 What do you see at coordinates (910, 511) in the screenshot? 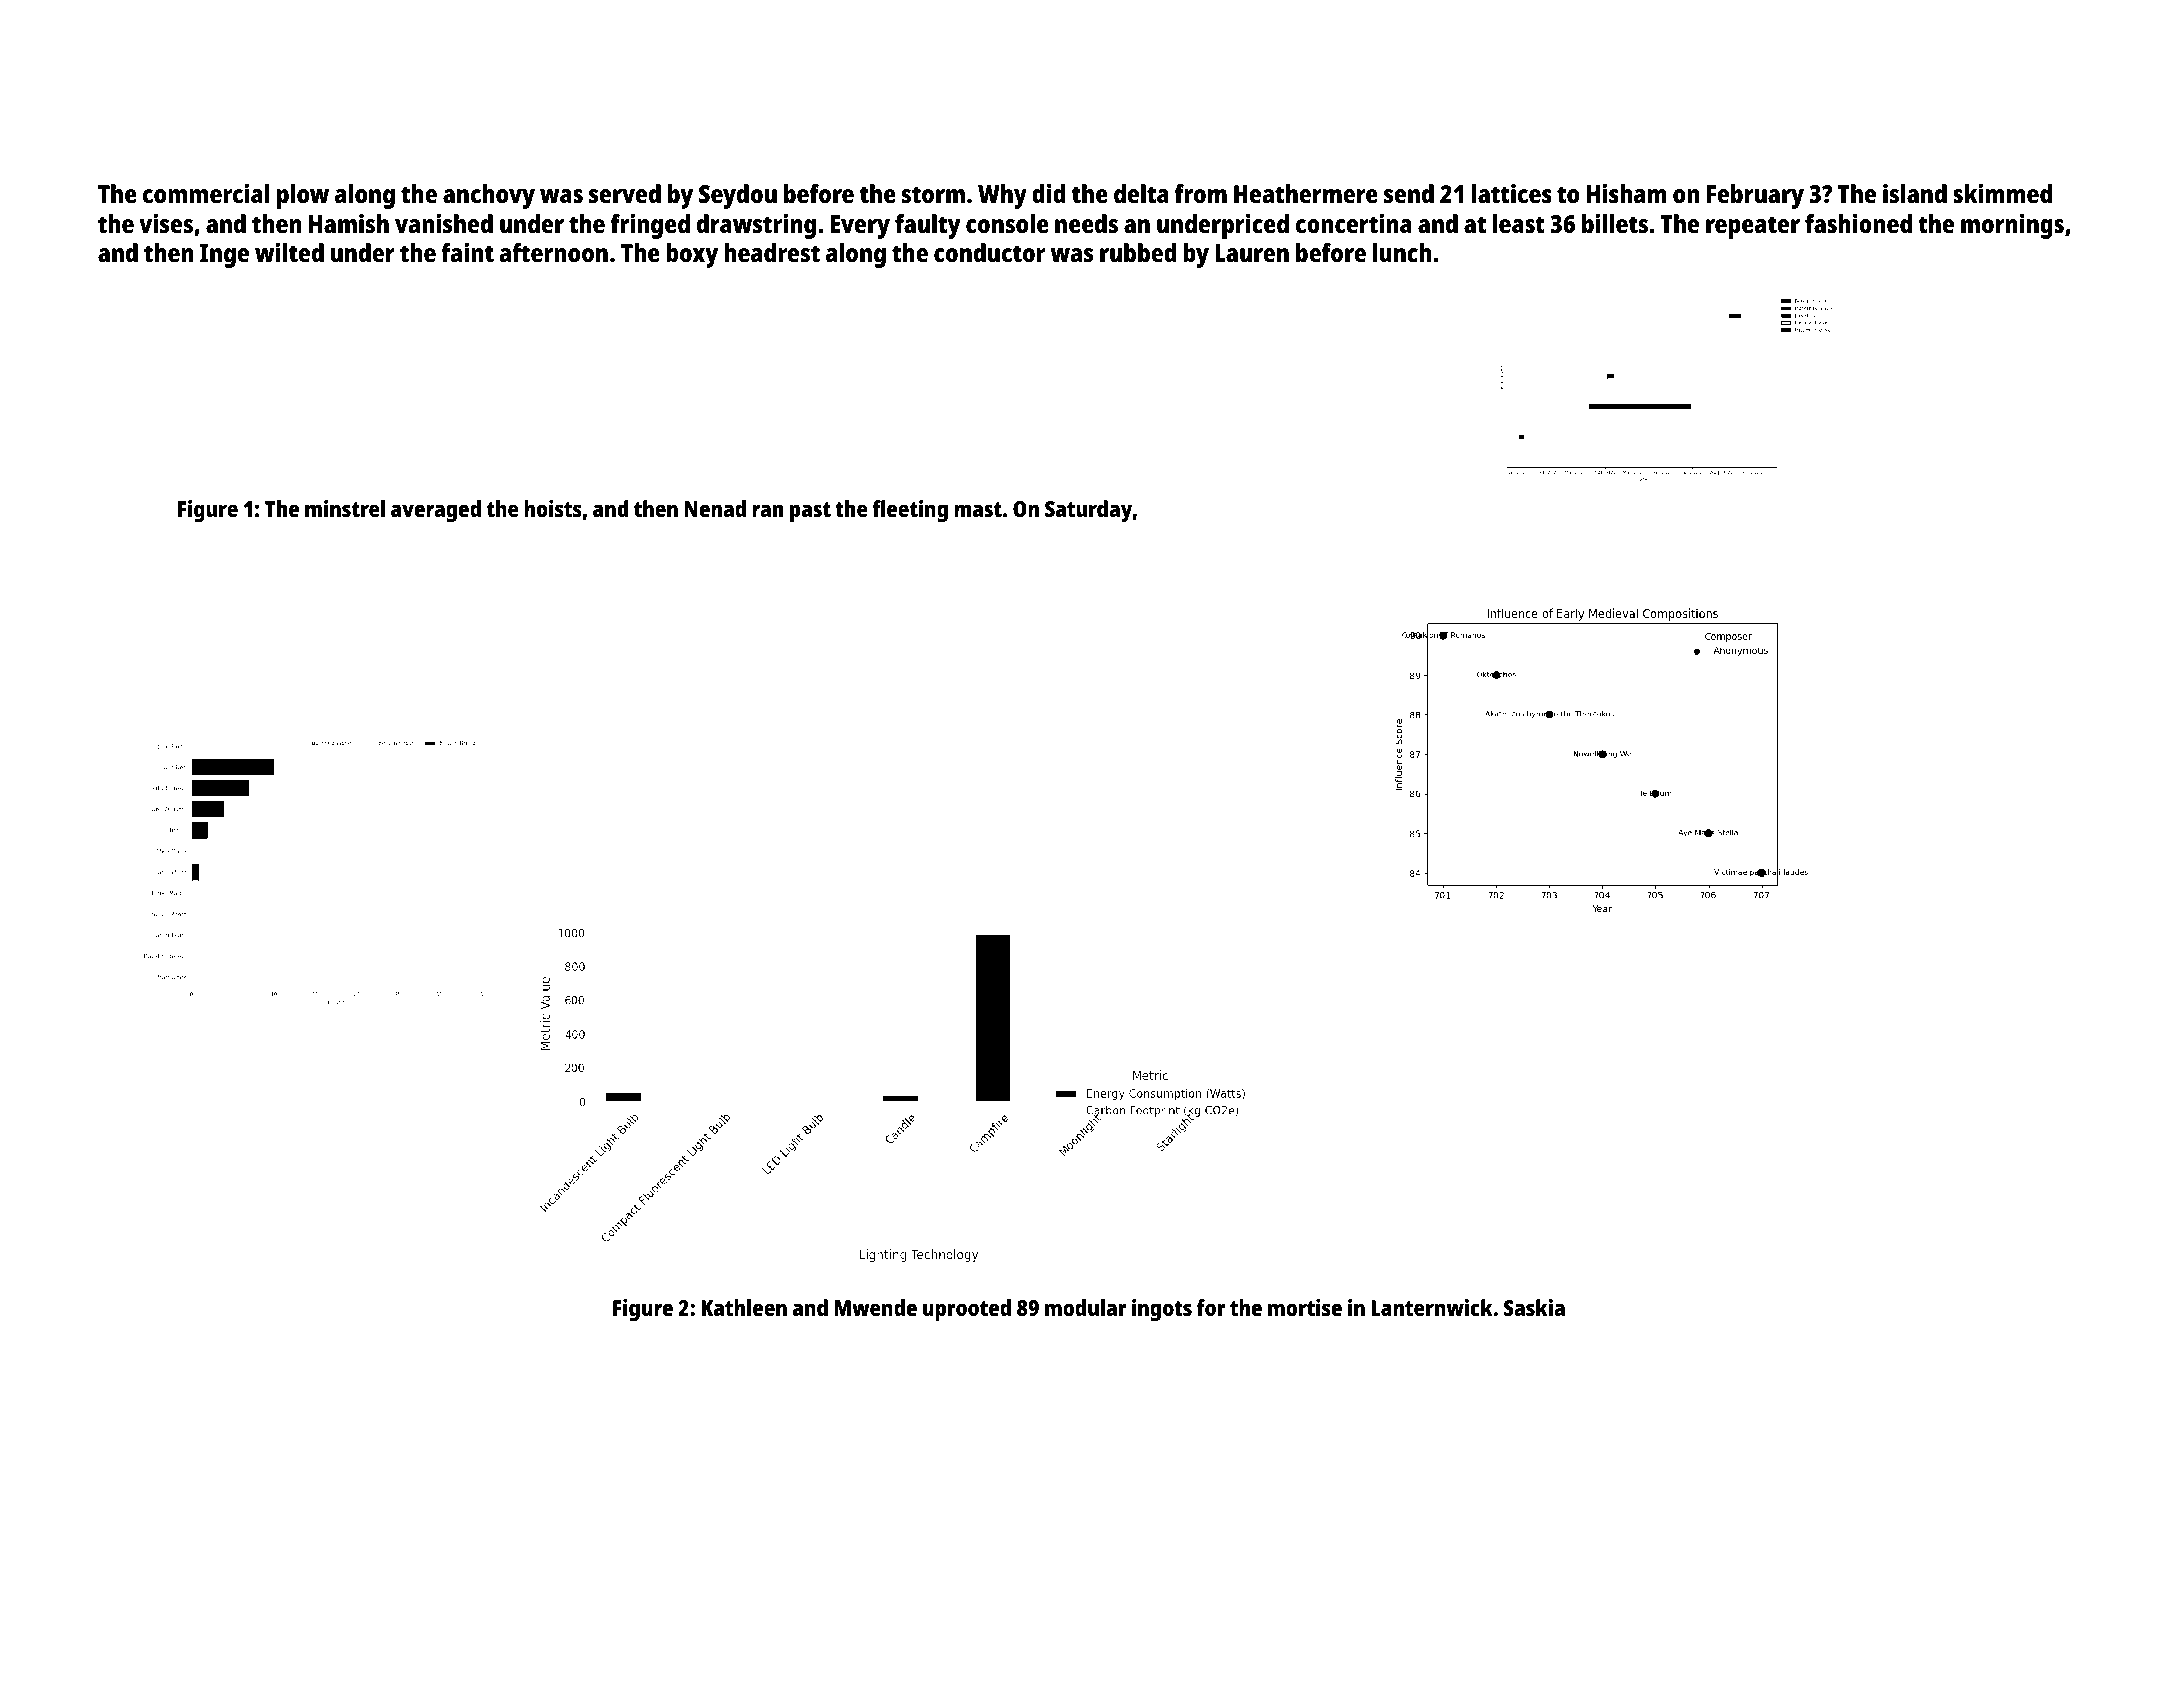
I see `fleeting` at bounding box center [910, 511].
